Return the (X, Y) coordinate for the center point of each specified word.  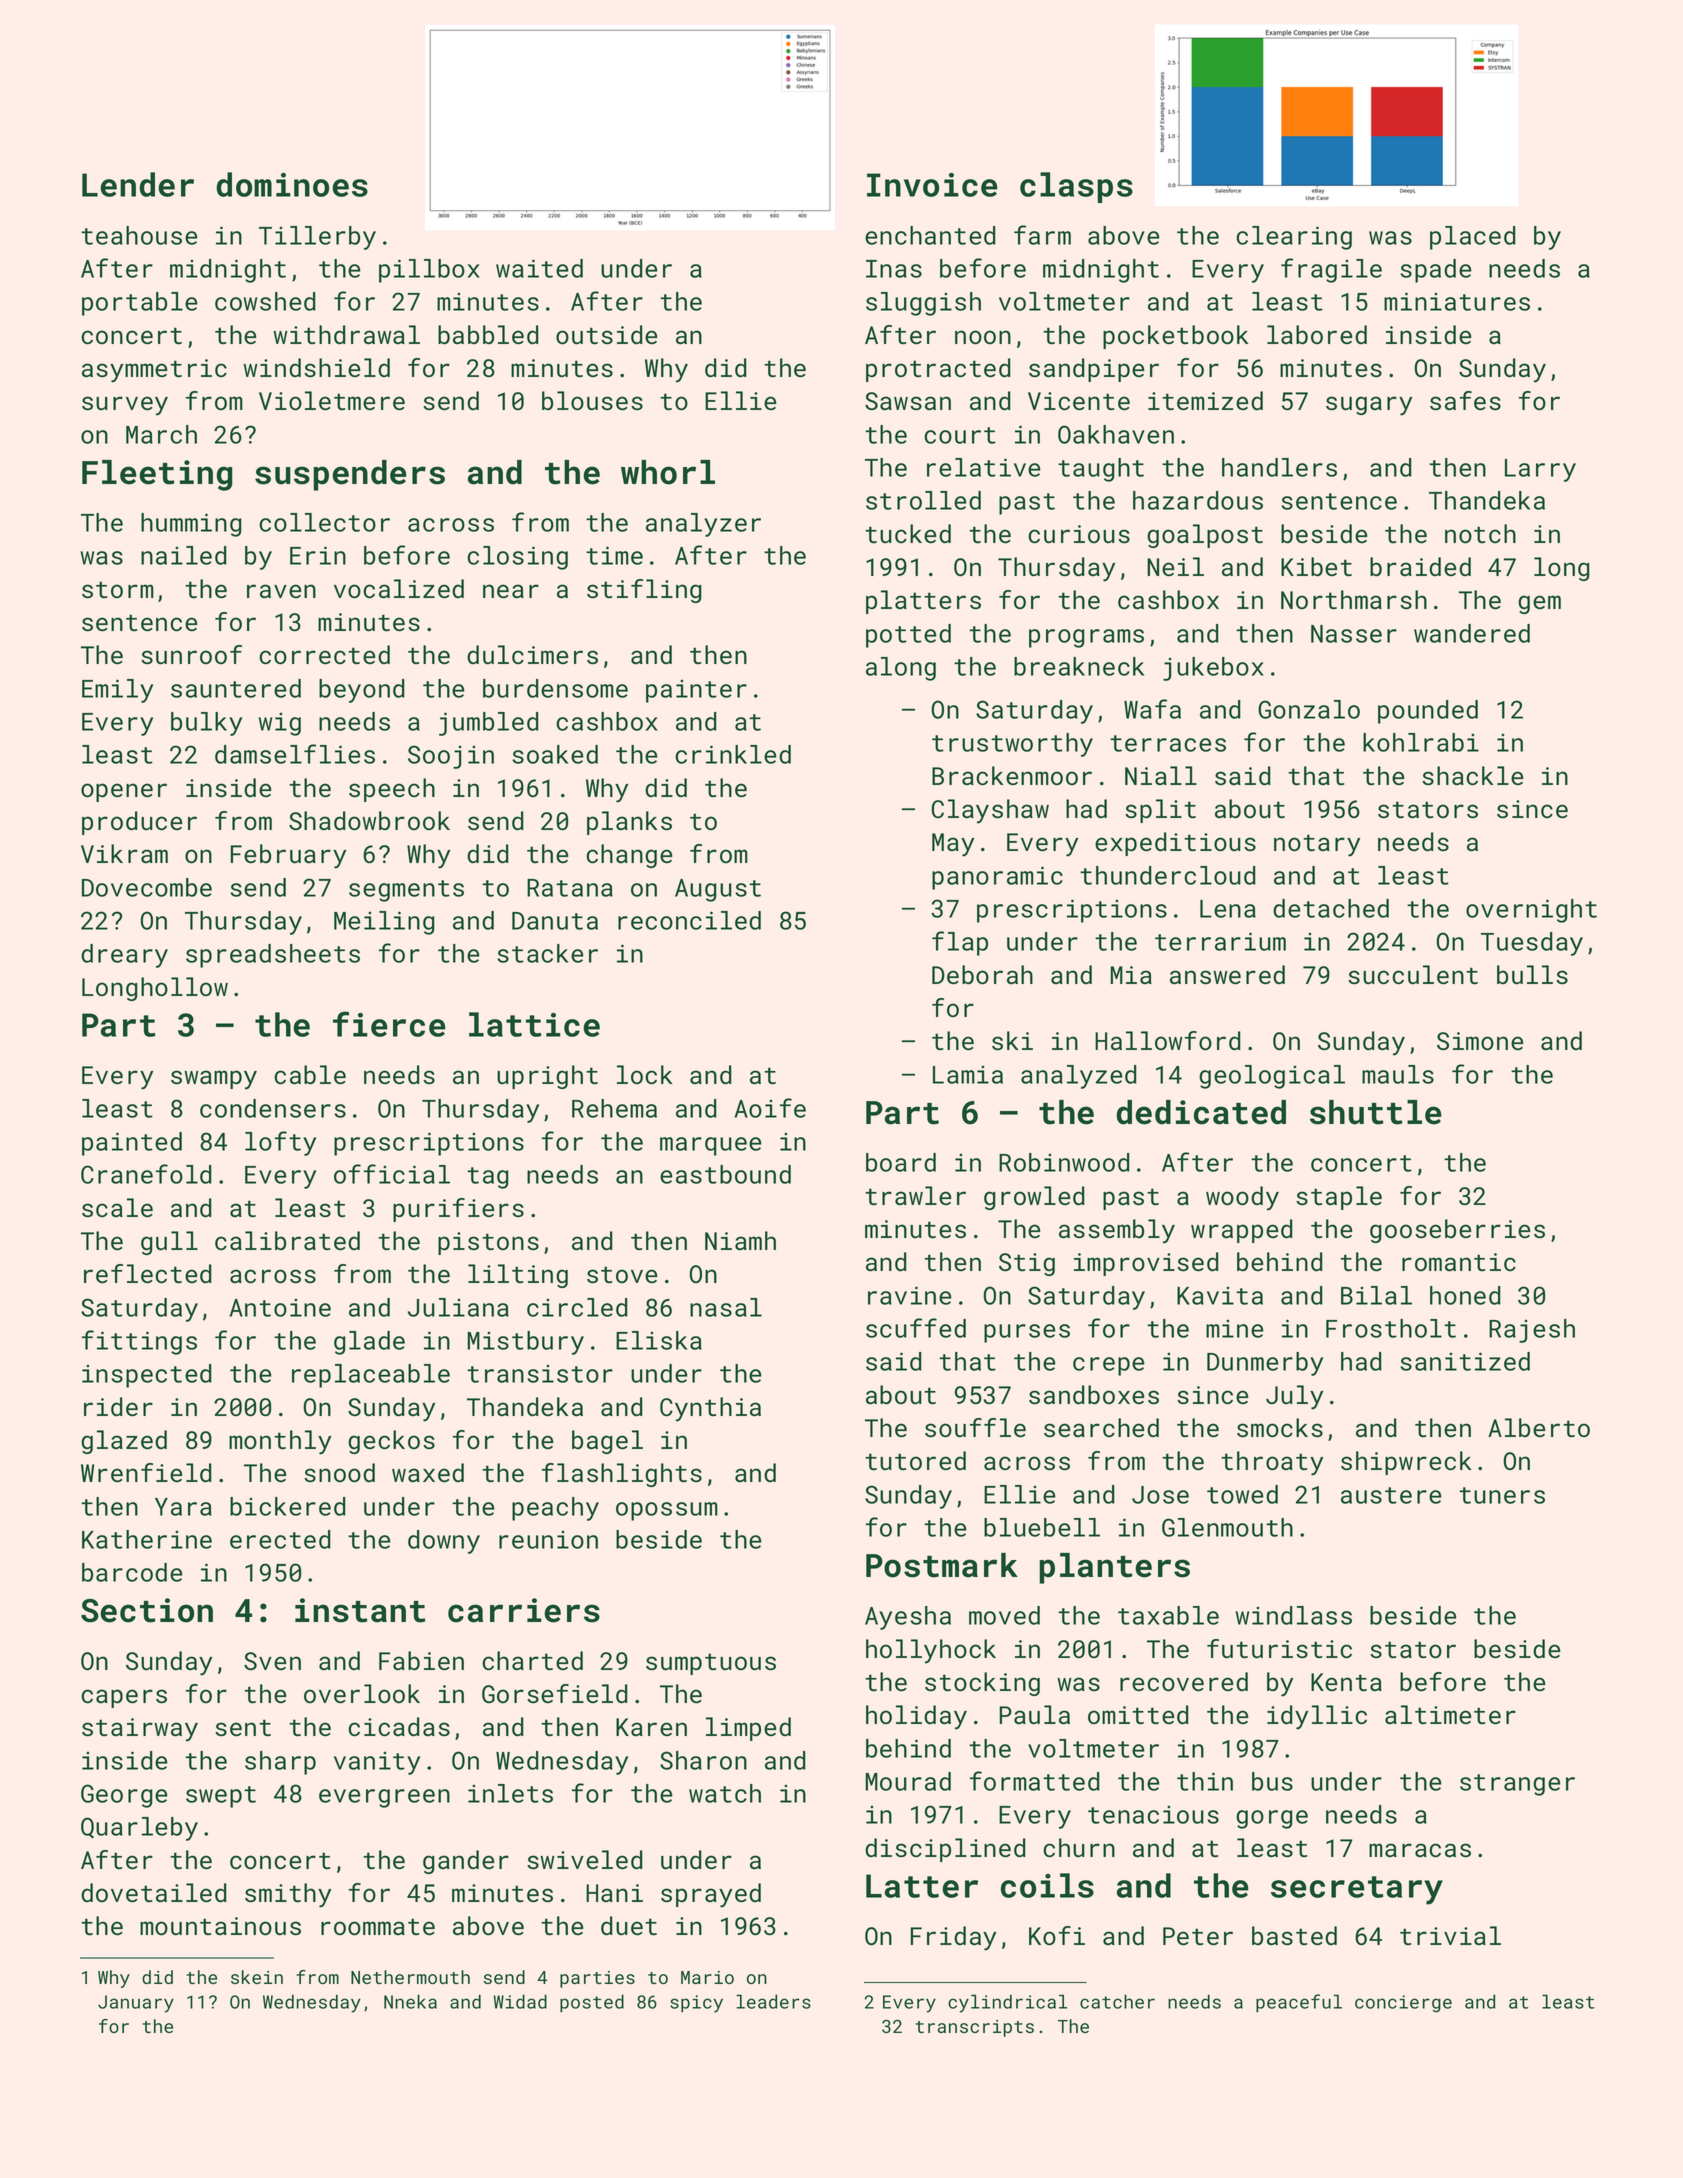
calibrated (287, 1240)
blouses (592, 401)
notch (1480, 534)
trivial (1450, 1935)
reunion (548, 1539)
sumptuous (711, 1664)
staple (1339, 1198)
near (511, 591)
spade (1436, 271)
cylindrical (1007, 2003)
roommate (378, 1927)
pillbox (429, 271)
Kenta (1346, 1682)
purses (1027, 1333)
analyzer (703, 525)
